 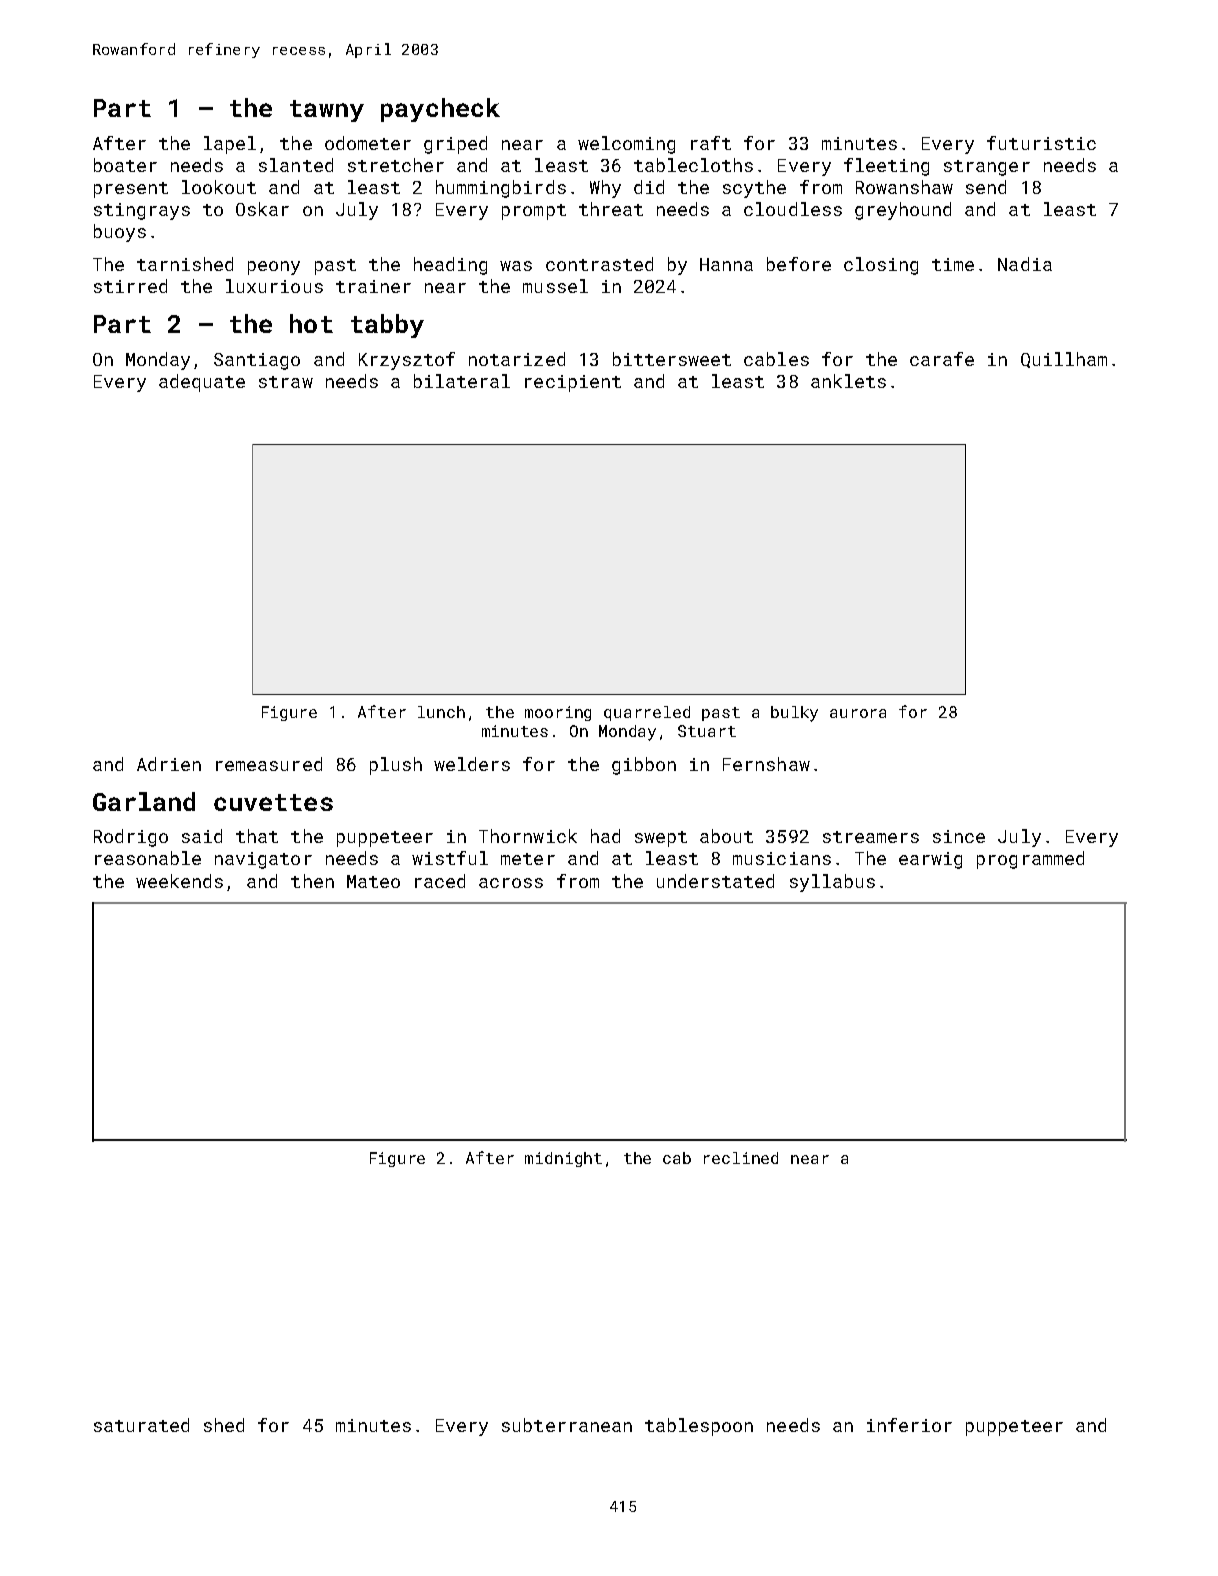 I want to click on inferior, so click(x=909, y=1425).
